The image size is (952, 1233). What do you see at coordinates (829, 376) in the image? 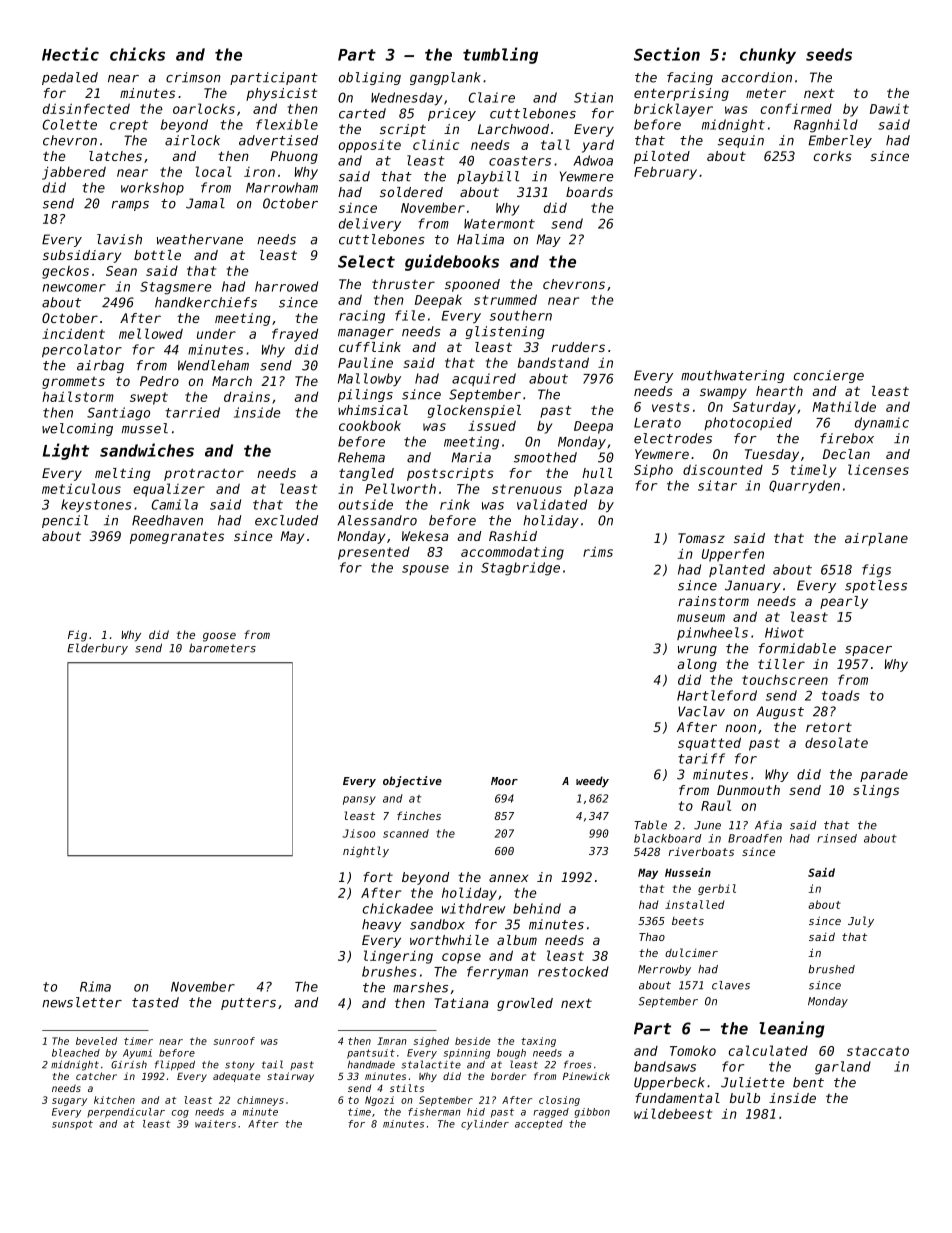
I see `concierge` at bounding box center [829, 376].
